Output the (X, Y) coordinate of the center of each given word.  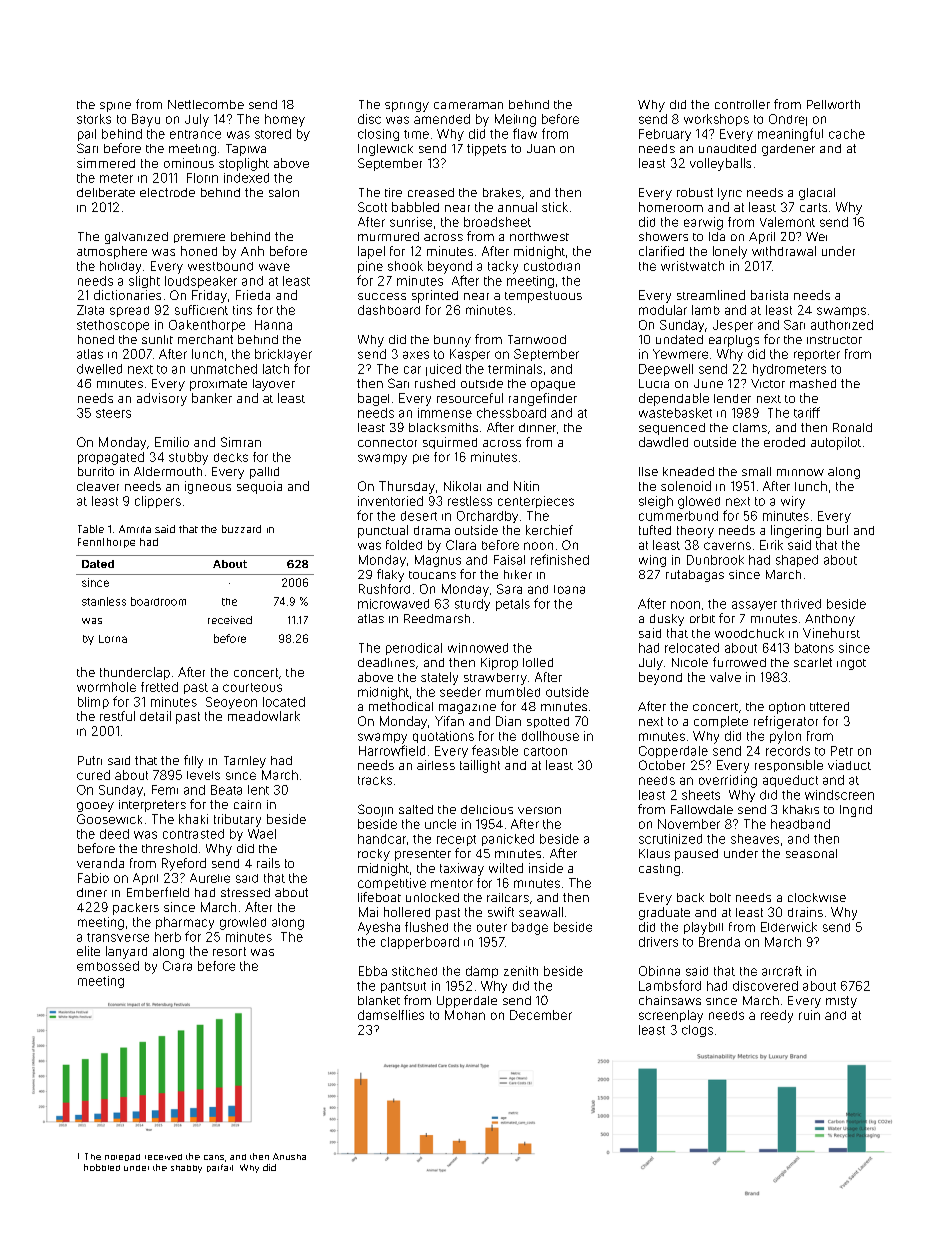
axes (416, 355)
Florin (202, 178)
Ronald (852, 427)
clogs (697, 1031)
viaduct (849, 765)
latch (276, 369)
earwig (703, 223)
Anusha (289, 1156)
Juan (541, 148)
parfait (220, 1168)
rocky (374, 855)
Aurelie (210, 878)
